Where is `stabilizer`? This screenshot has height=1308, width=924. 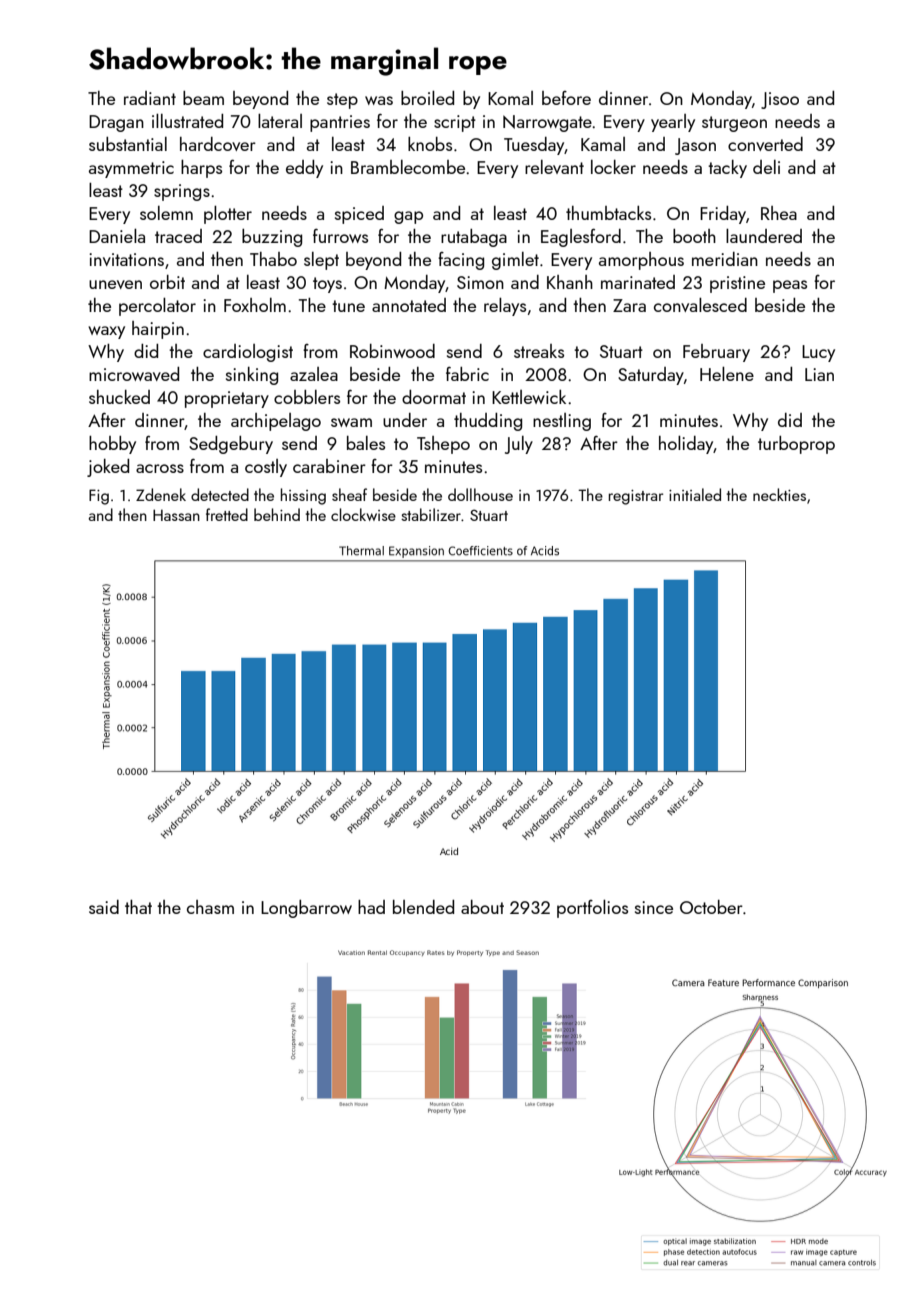 stabilizer is located at coordinates (431, 514).
